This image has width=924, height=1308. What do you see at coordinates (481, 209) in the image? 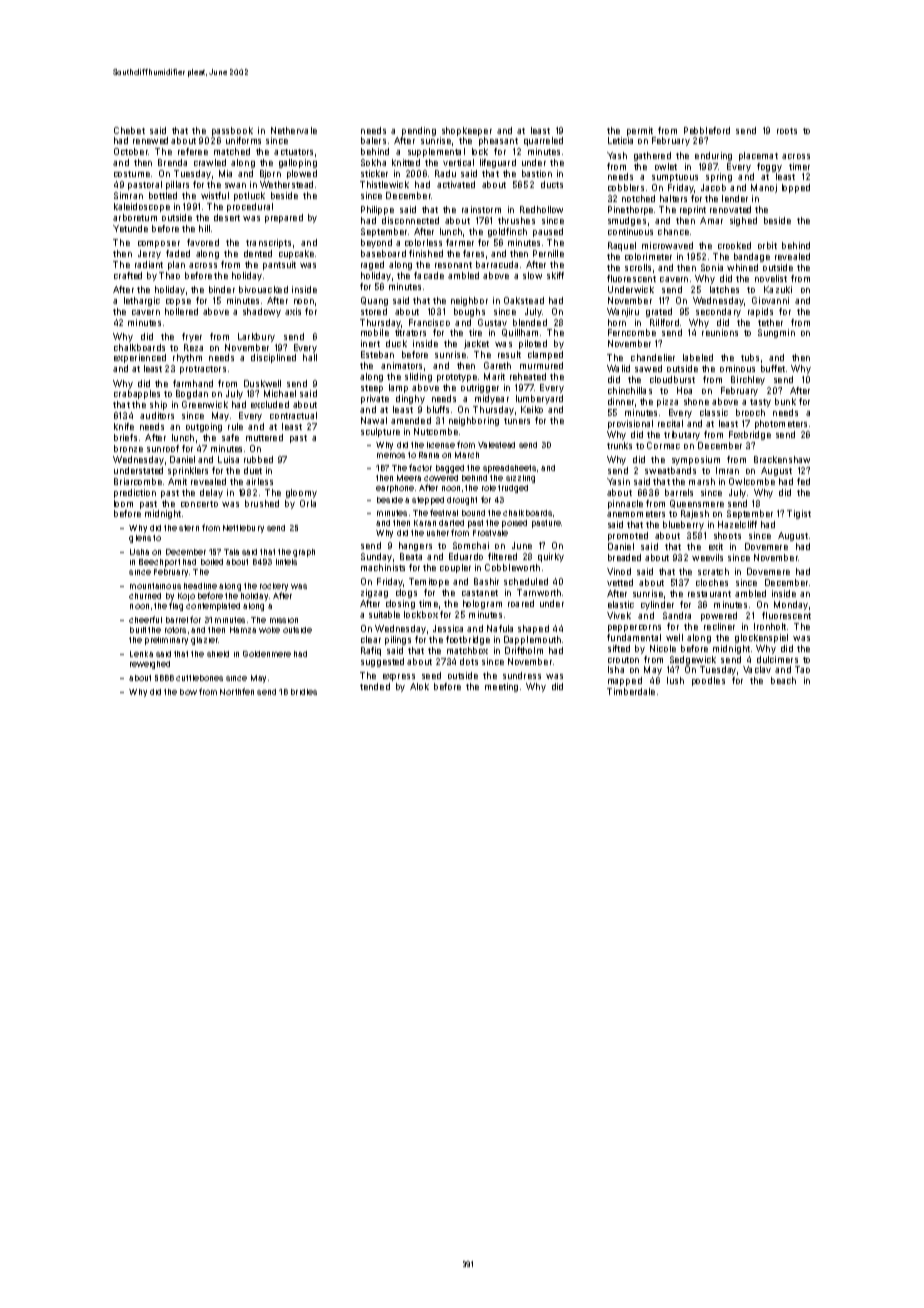
I see `rainstorm` at bounding box center [481, 209].
